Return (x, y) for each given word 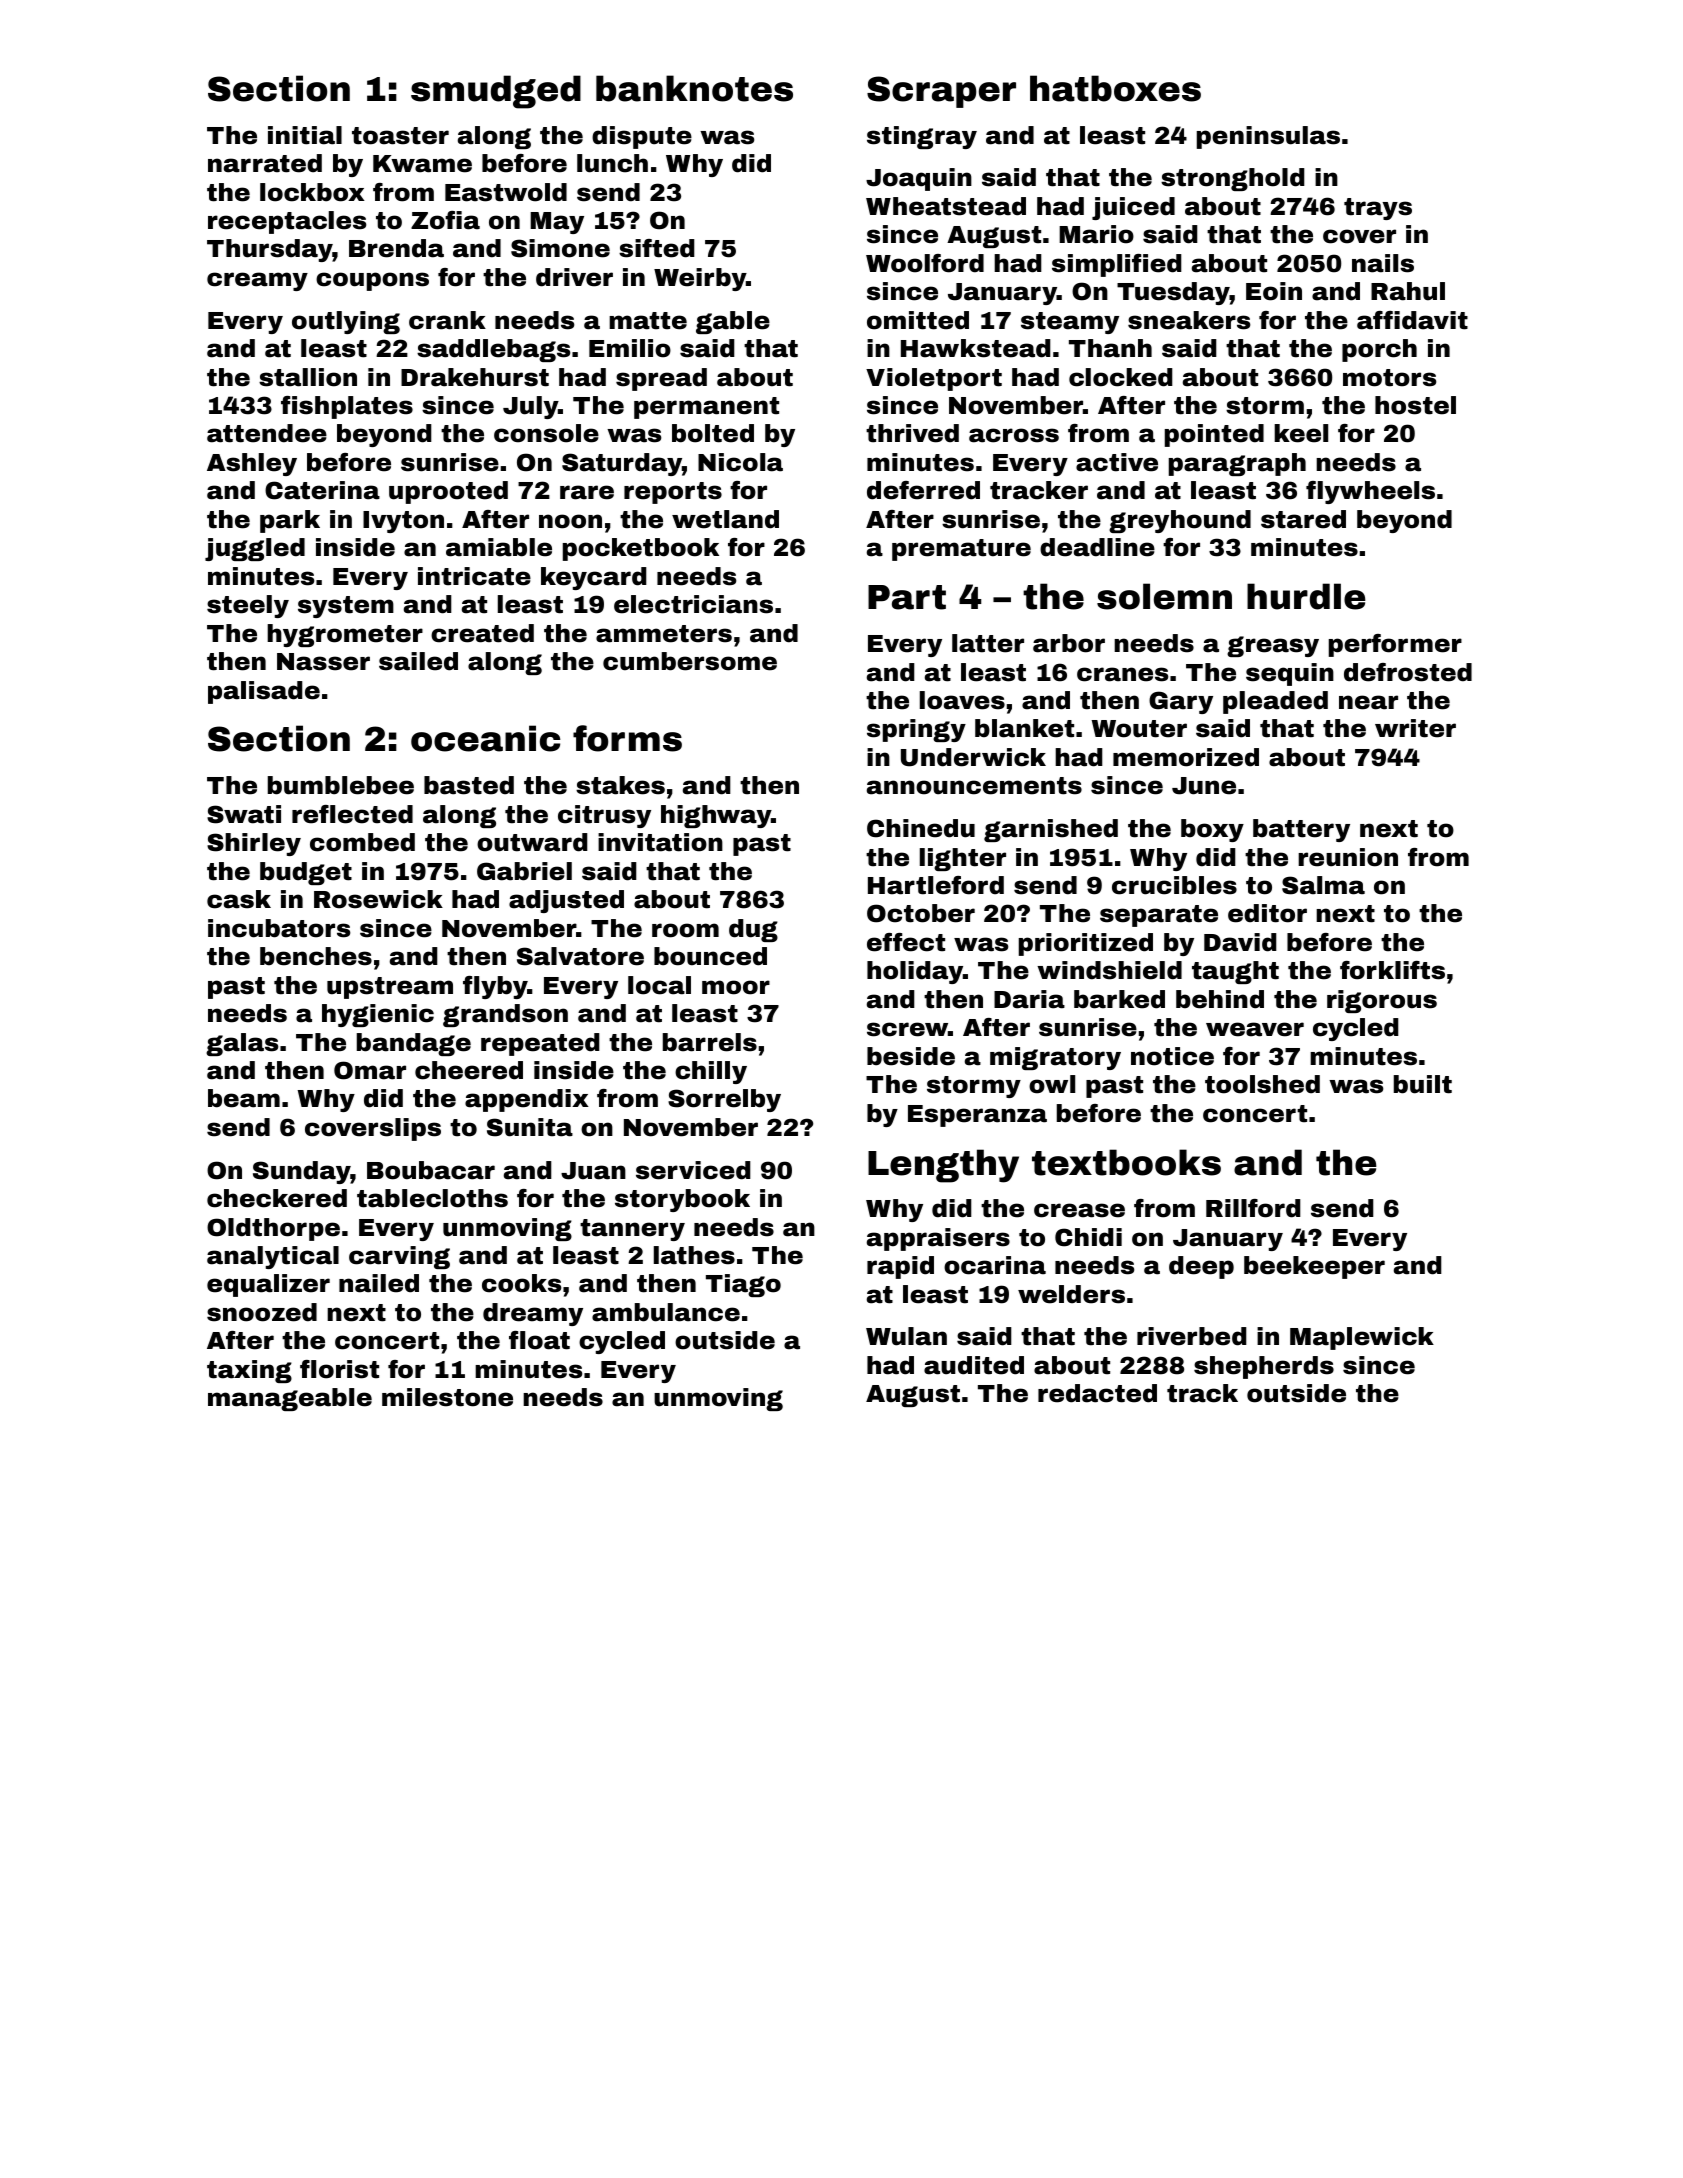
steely (248, 606)
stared (1303, 519)
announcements (974, 786)
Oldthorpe (273, 1229)
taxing (249, 1371)
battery (1301, 830)
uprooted (448, 492)
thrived (912, 433)
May (557, 223)
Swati (244, 814)
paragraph (1237, 464)
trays (1378, 209)
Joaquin (919, 179)
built (1423, 1084)
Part (907, 597)
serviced (693, 1170)
